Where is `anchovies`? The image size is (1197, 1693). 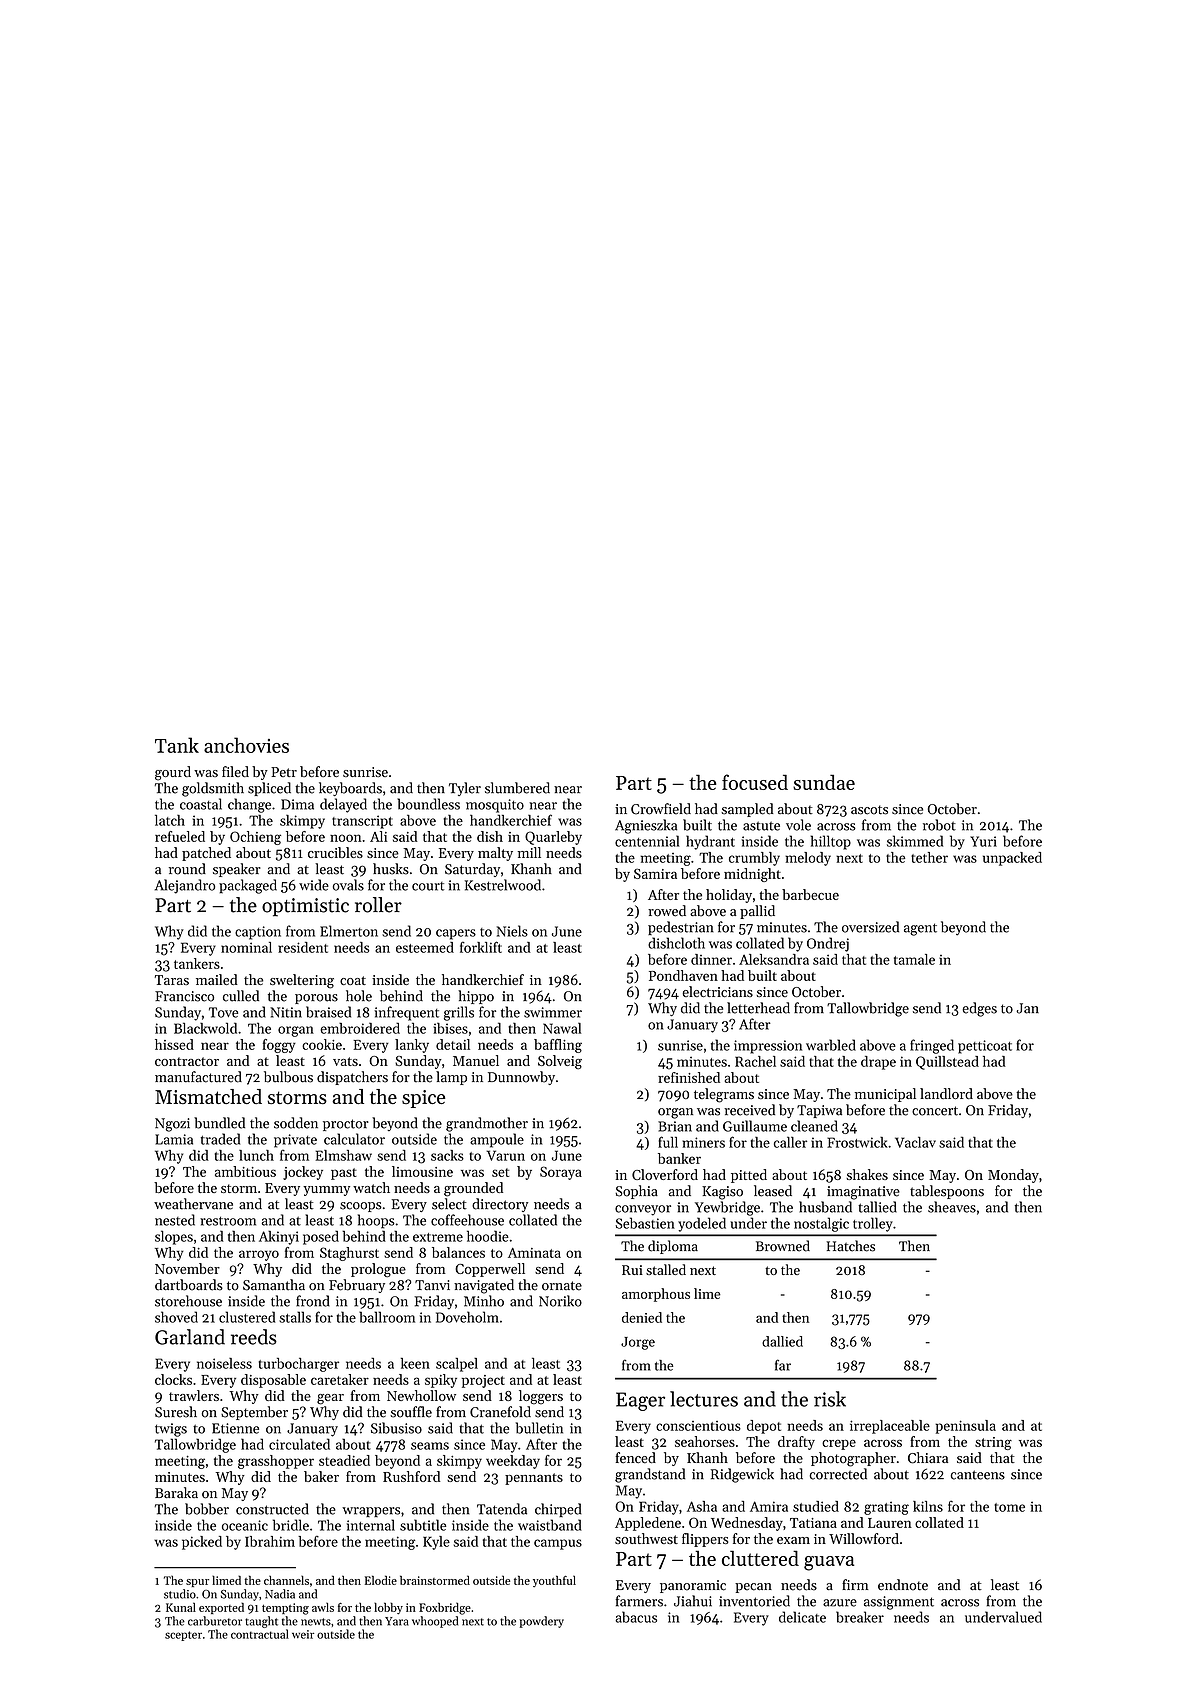
anchovies is located at coordinates (246, 745).
